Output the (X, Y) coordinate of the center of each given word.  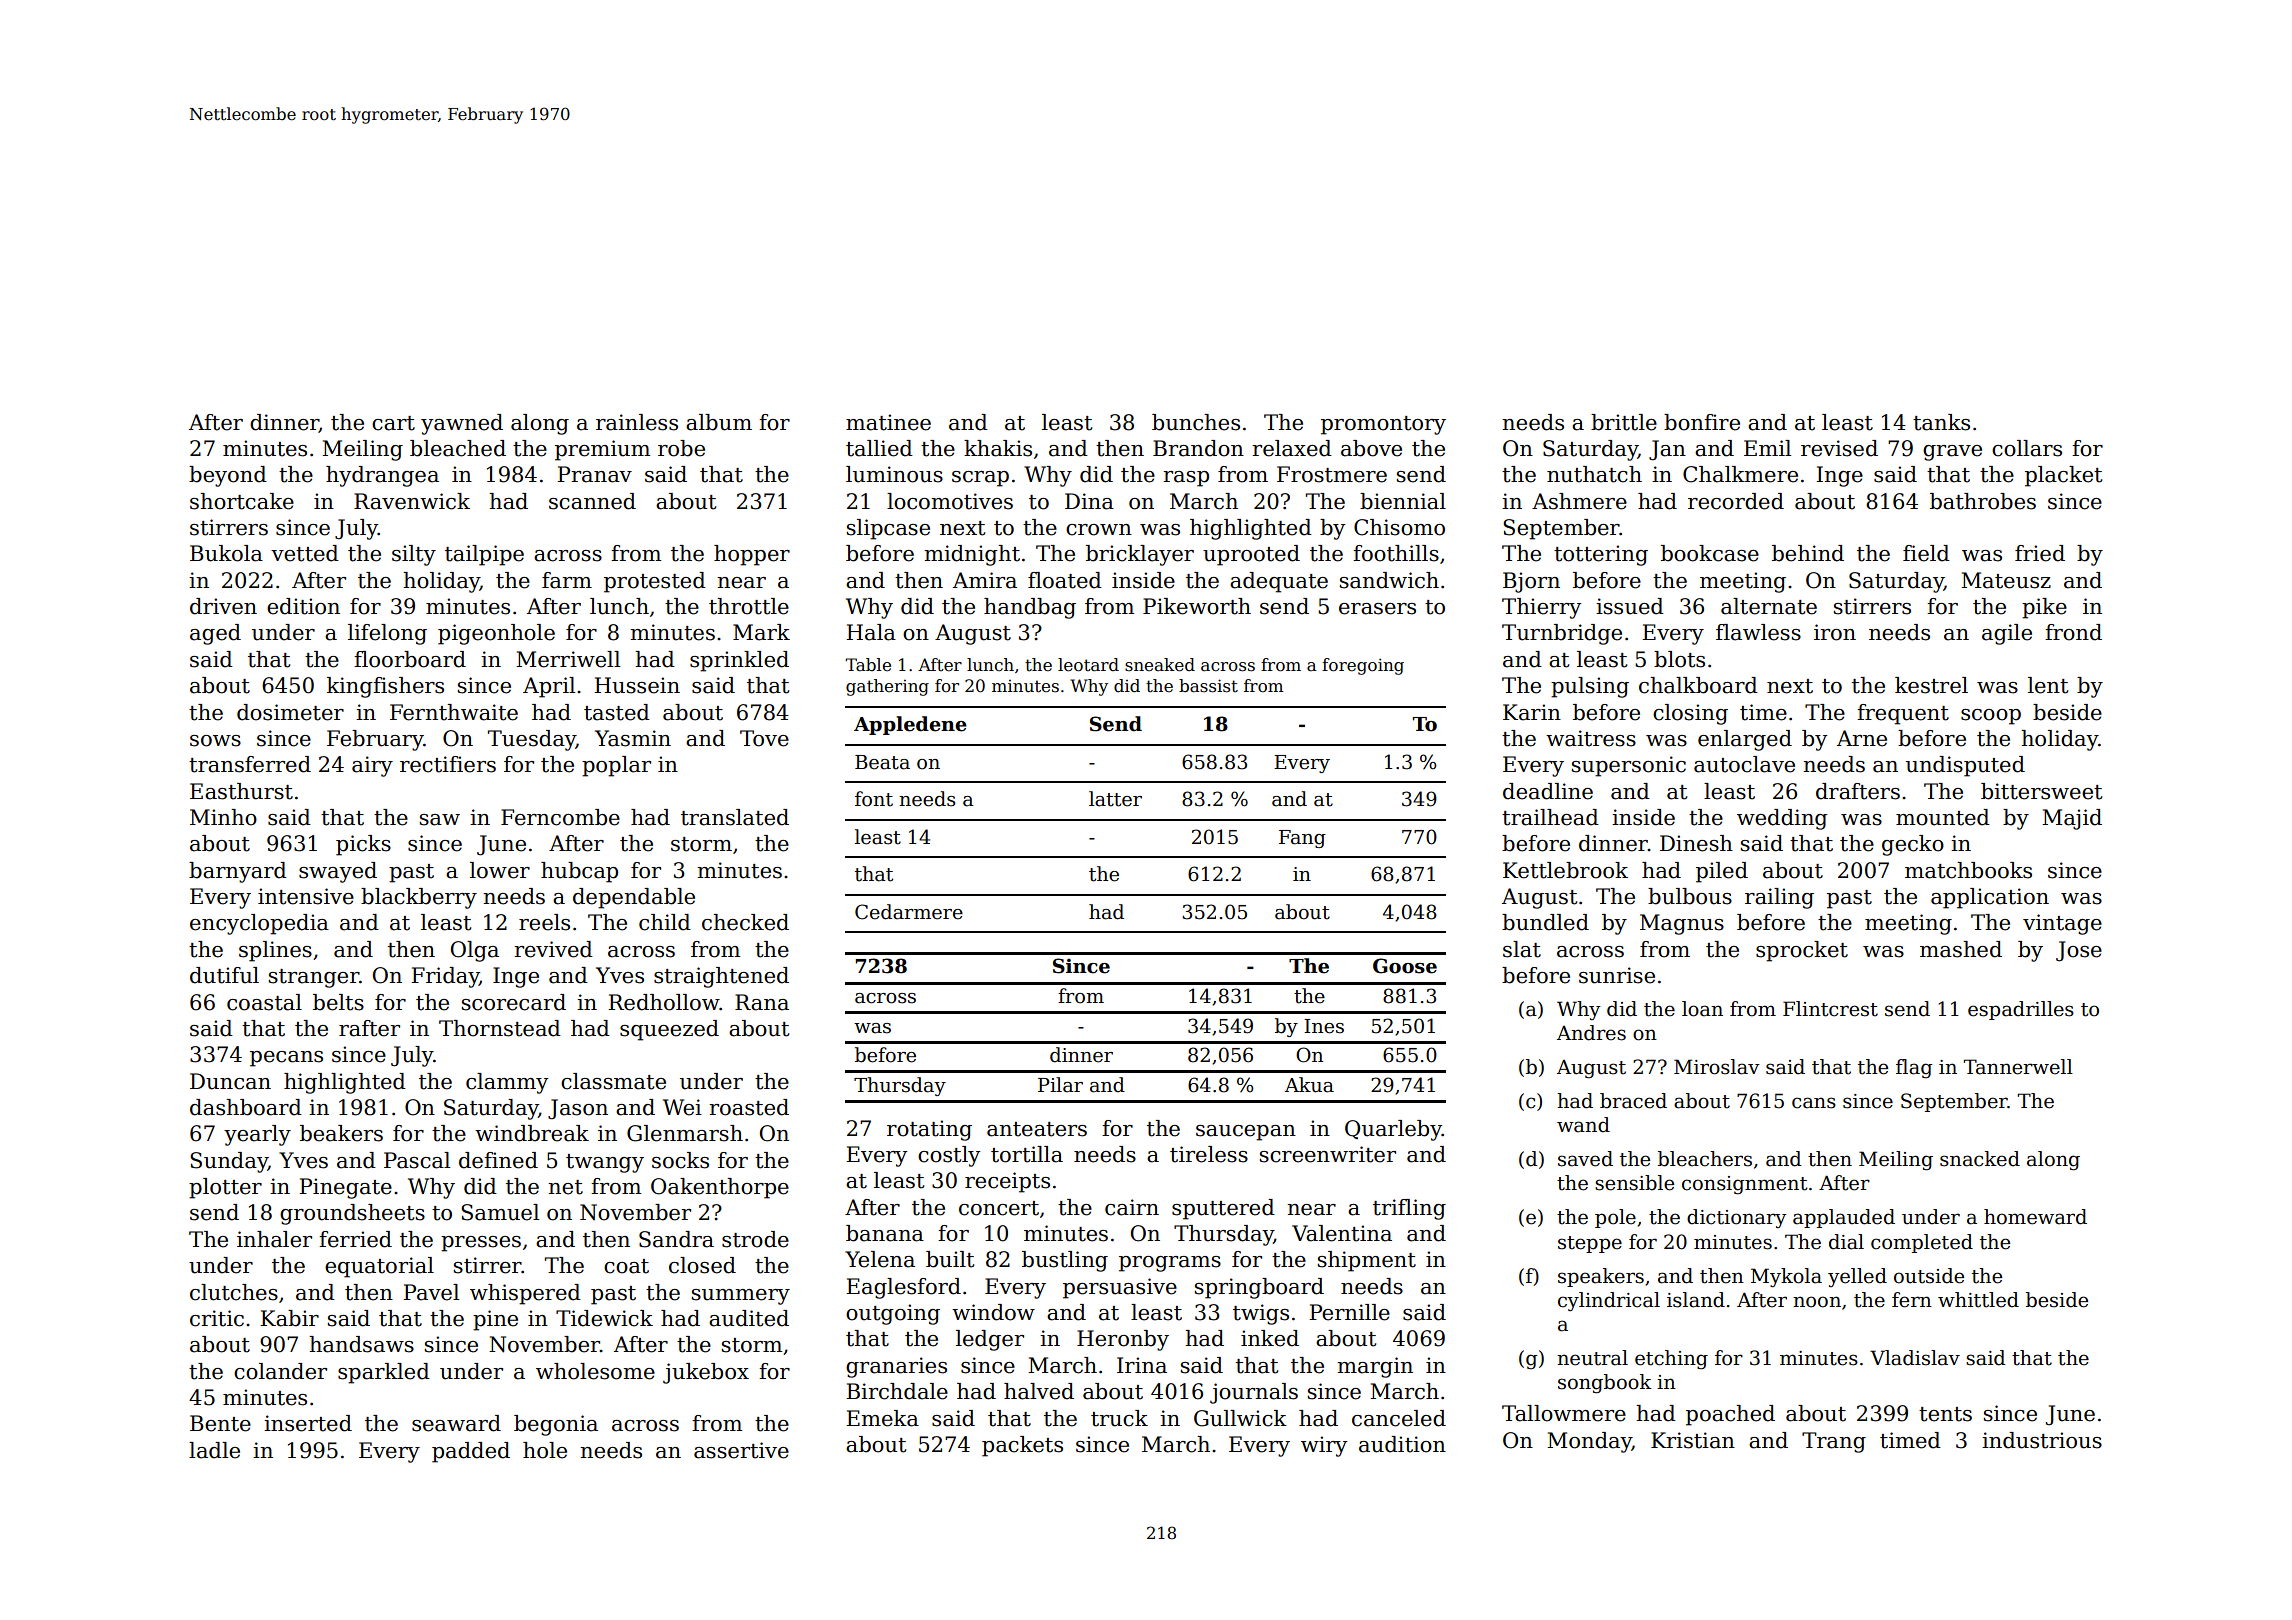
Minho (223, 817)
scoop (1991, 717)
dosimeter (290, 712)
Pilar (1060, 1085)
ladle (214, 1450)
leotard (1088, 665)
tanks (1941, 422)
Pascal (417, 1160)
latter (1115, 799)
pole (1615, 1218)
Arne (1862, 738)
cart (393, 423)
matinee (888, 422)
